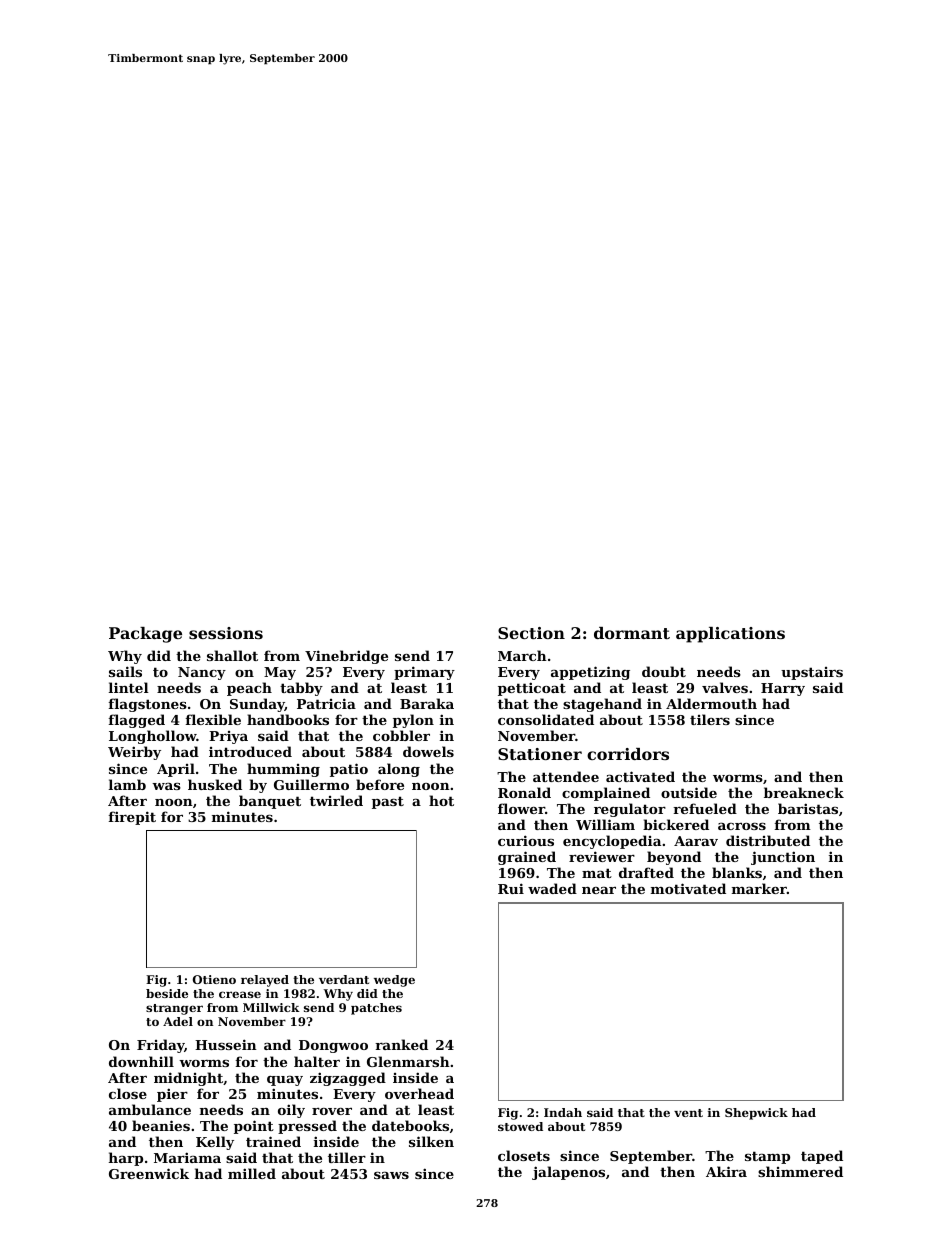  What do you see at coordinates (768, 840) in the page?
I see `distributed` at bounding box center [768, 840].
